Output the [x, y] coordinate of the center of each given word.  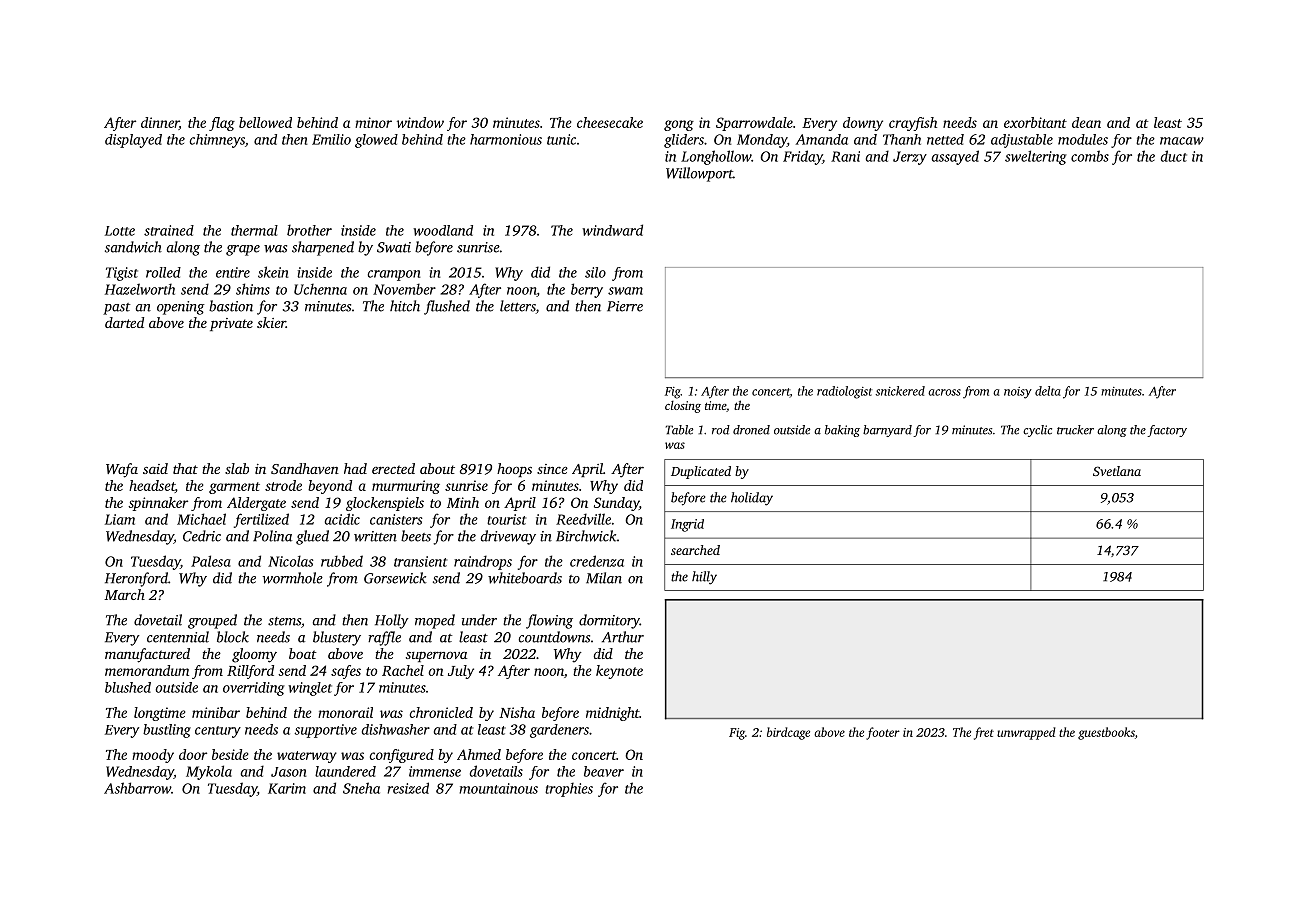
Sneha [361, 788]
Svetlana [1117, 471]
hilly [704, 578]
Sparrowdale [754, 124]
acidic [342, 519]
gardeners [559, 731]
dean [1086, 122]
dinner [160, 123]
